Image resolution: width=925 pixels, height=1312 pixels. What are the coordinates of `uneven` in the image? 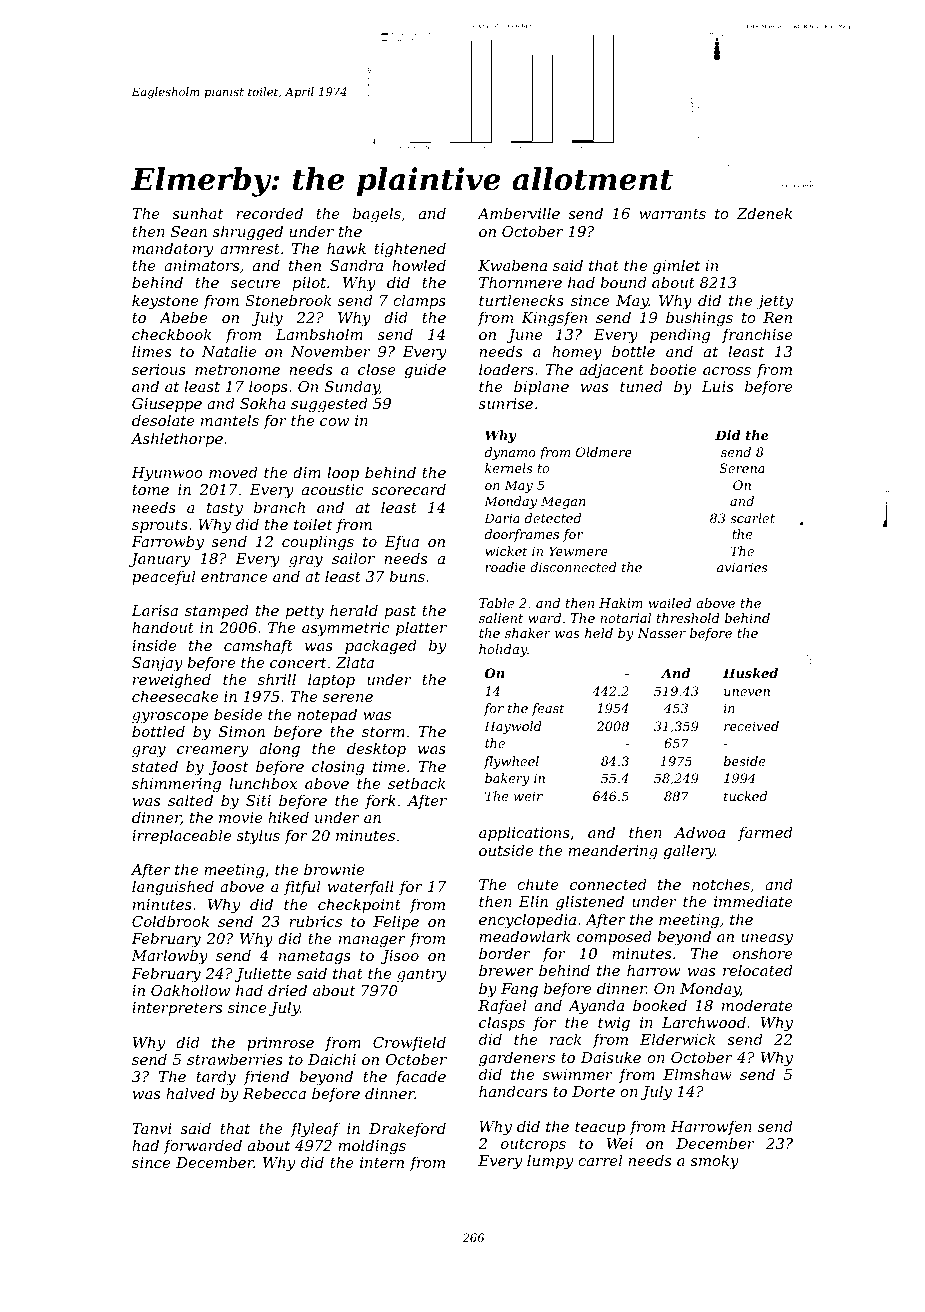 It's located at (747, 692).
